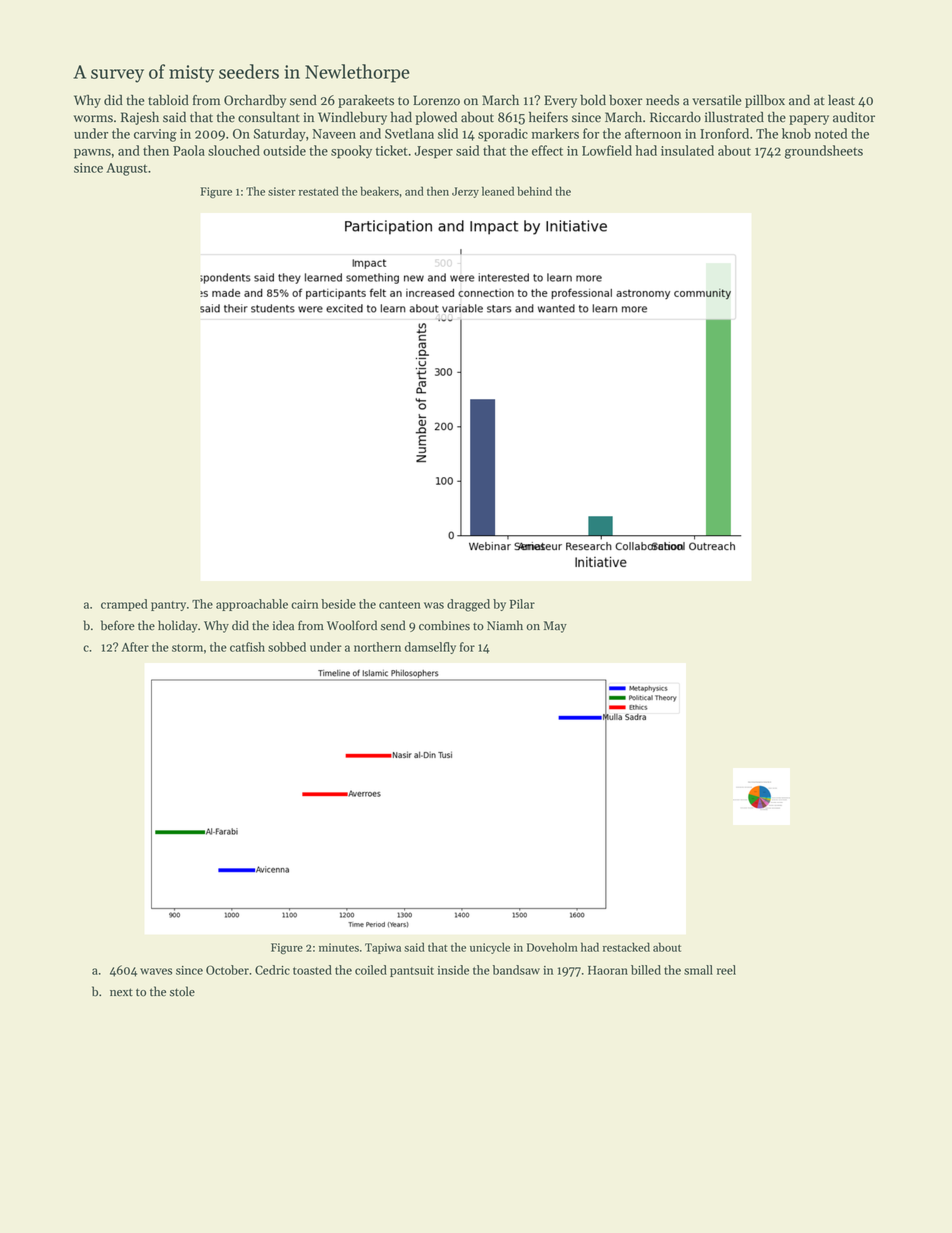 This page has width=952, height=1233. What do you see at coordinates (608, 970) in the page?
I see `Haoran` at bounding box center [608, 970].
